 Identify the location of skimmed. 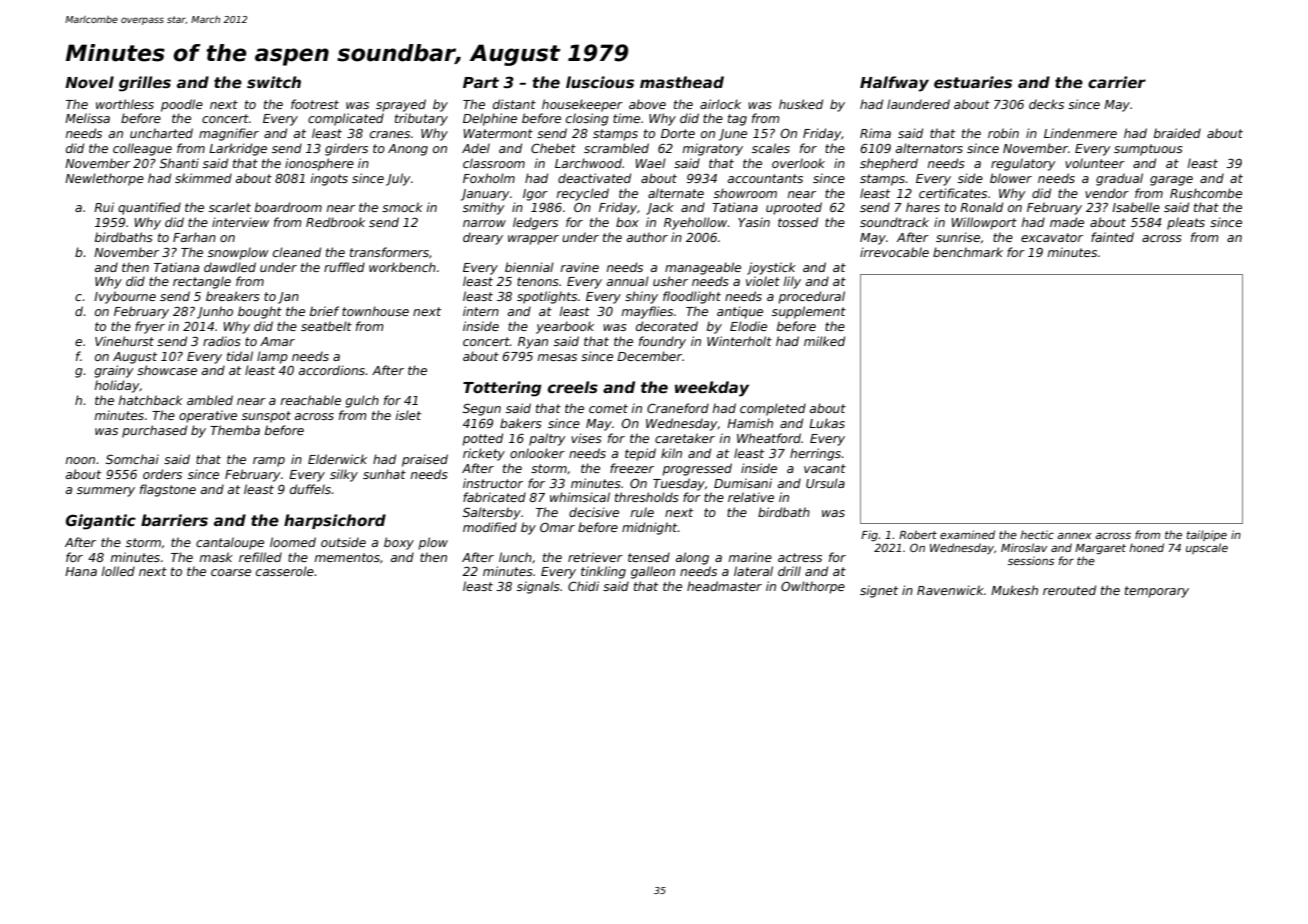
(203, 178).
